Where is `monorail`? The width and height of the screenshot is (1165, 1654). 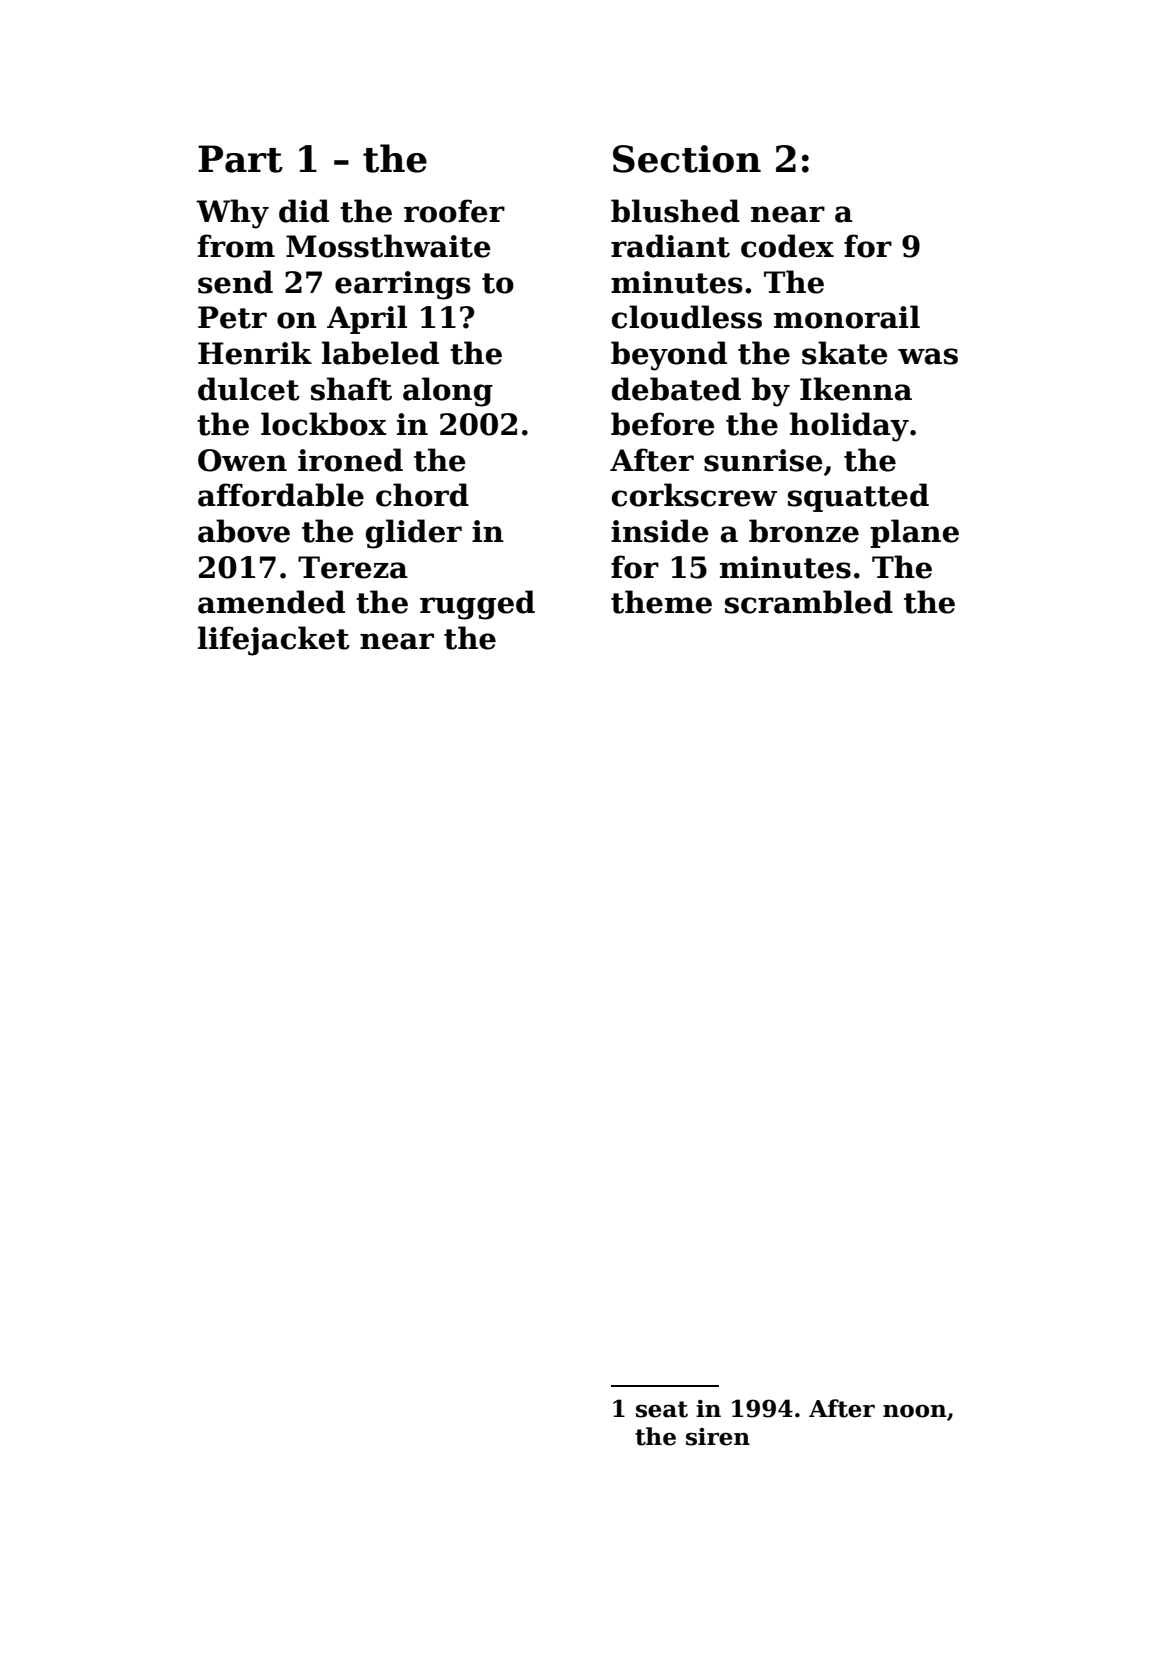
monorail is located at coordinates (847, 317).
